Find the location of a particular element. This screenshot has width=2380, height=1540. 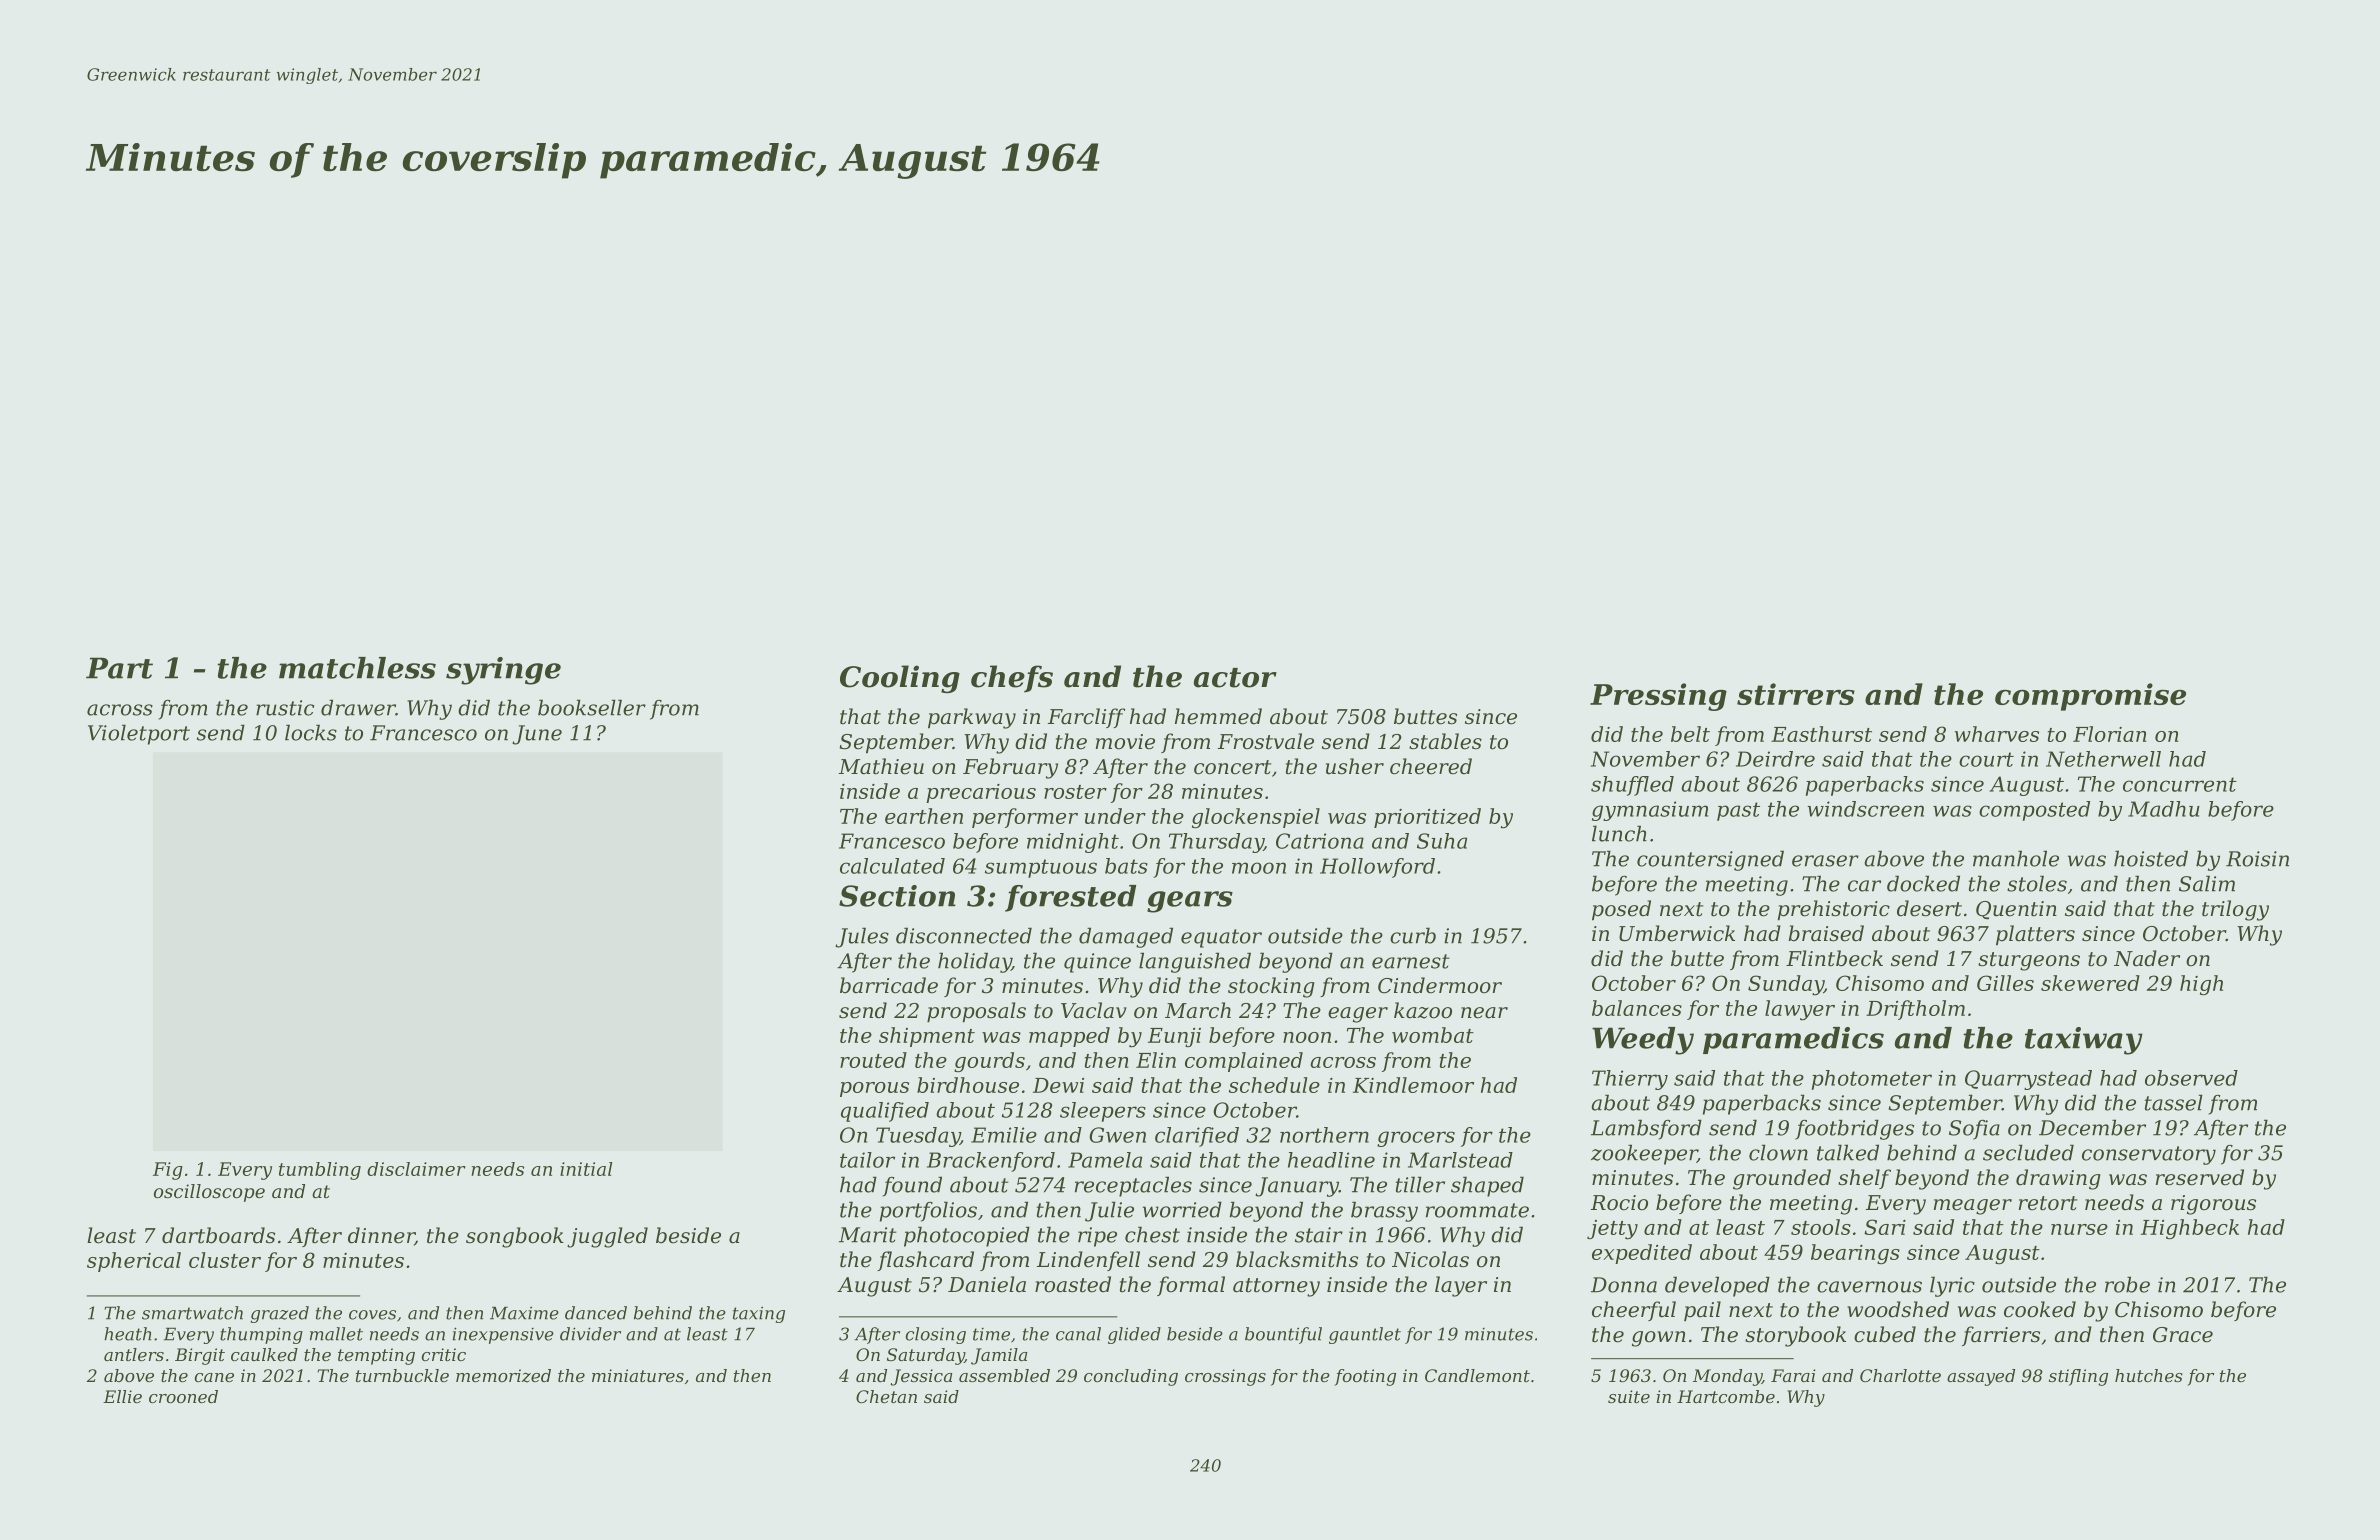

prioritized is located at coordinates (1427, 818).
